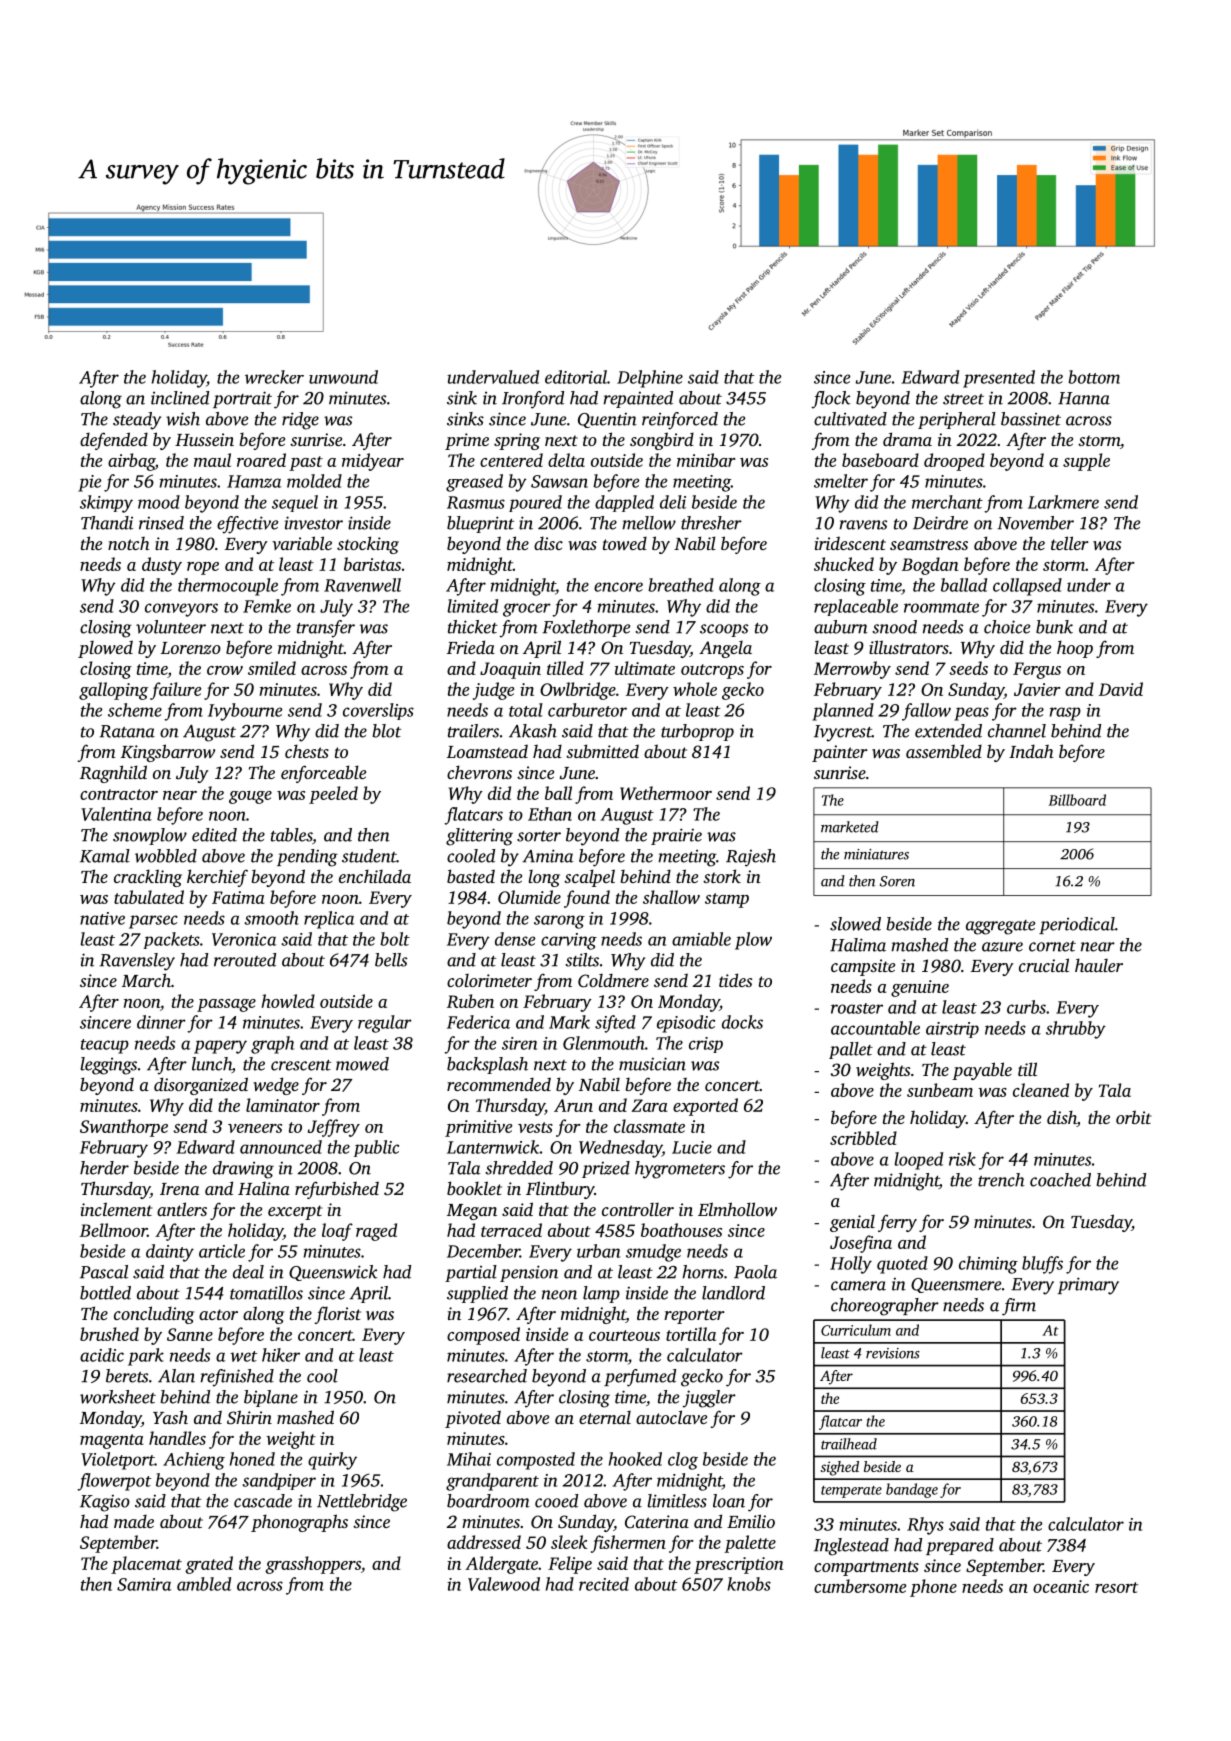 The image size is (1231, 1741). I want to click on composted, so click(536, 1461).
